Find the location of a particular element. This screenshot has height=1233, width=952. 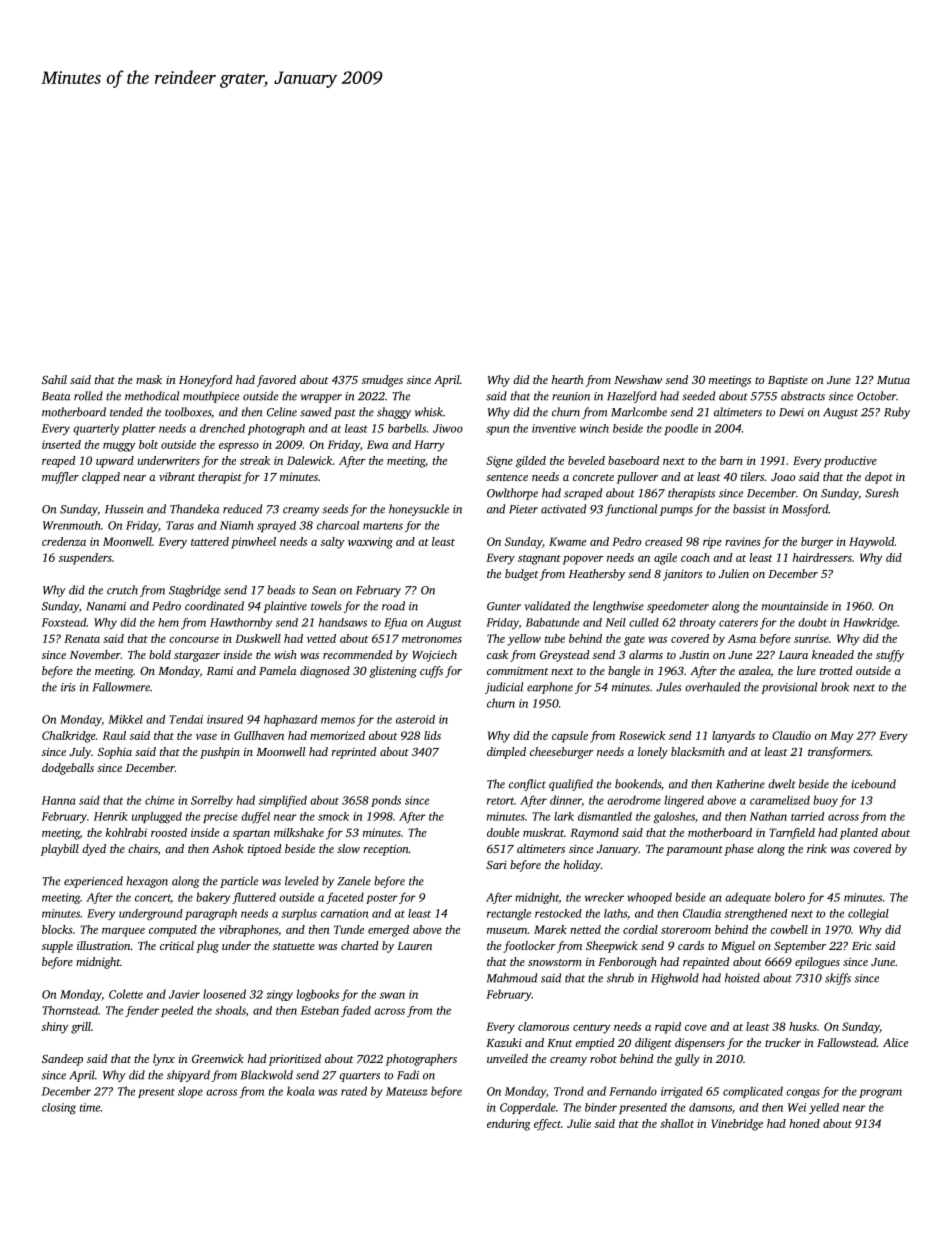

coach is located at coordinates (695, 557).
